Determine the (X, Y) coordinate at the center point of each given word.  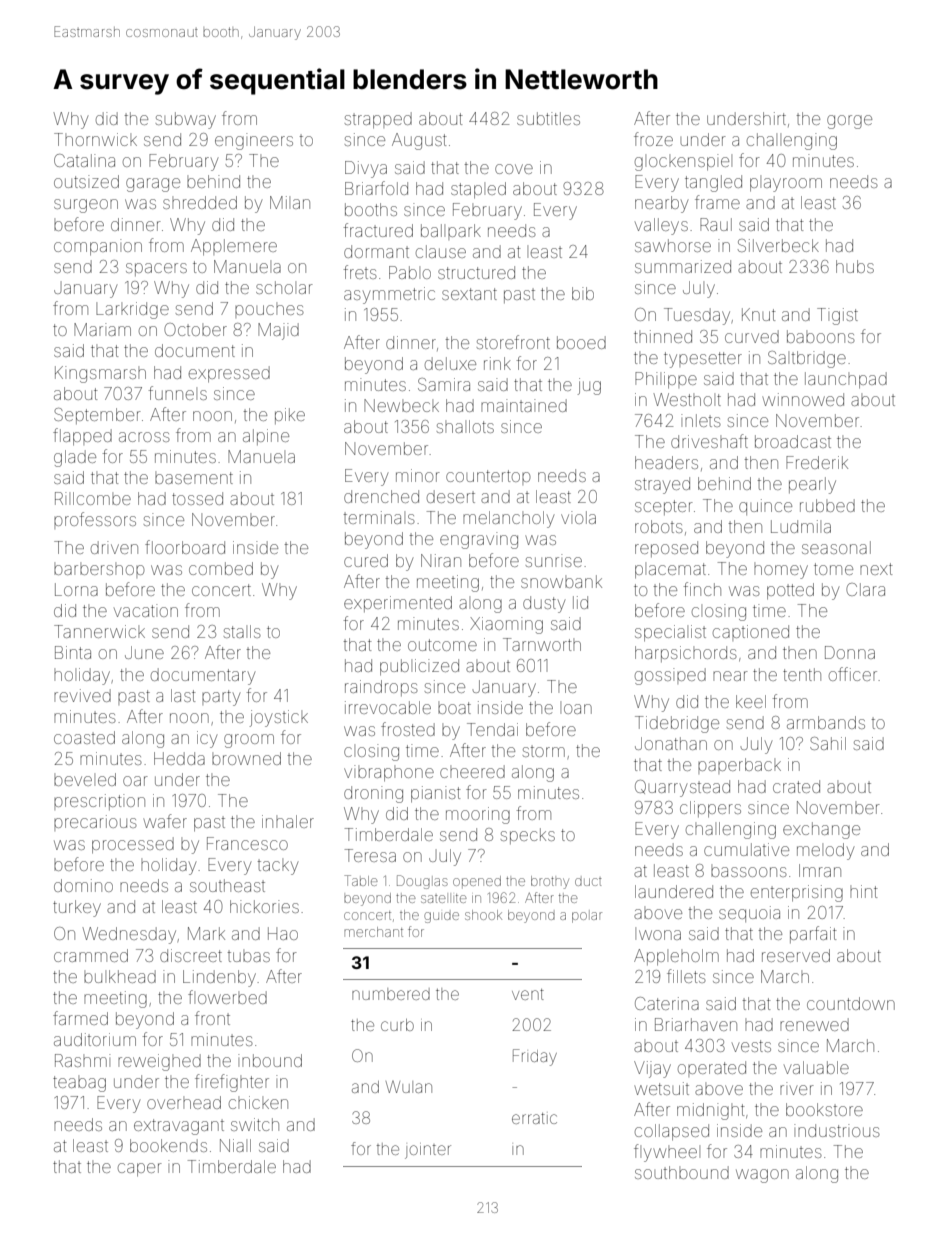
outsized (86, 181)
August (419, 141)
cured (366, 560)
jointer (428, 1151)
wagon (762, 1176)
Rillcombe (93, 498)
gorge (849, 122)
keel (751, 701)
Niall (235, 1145)
